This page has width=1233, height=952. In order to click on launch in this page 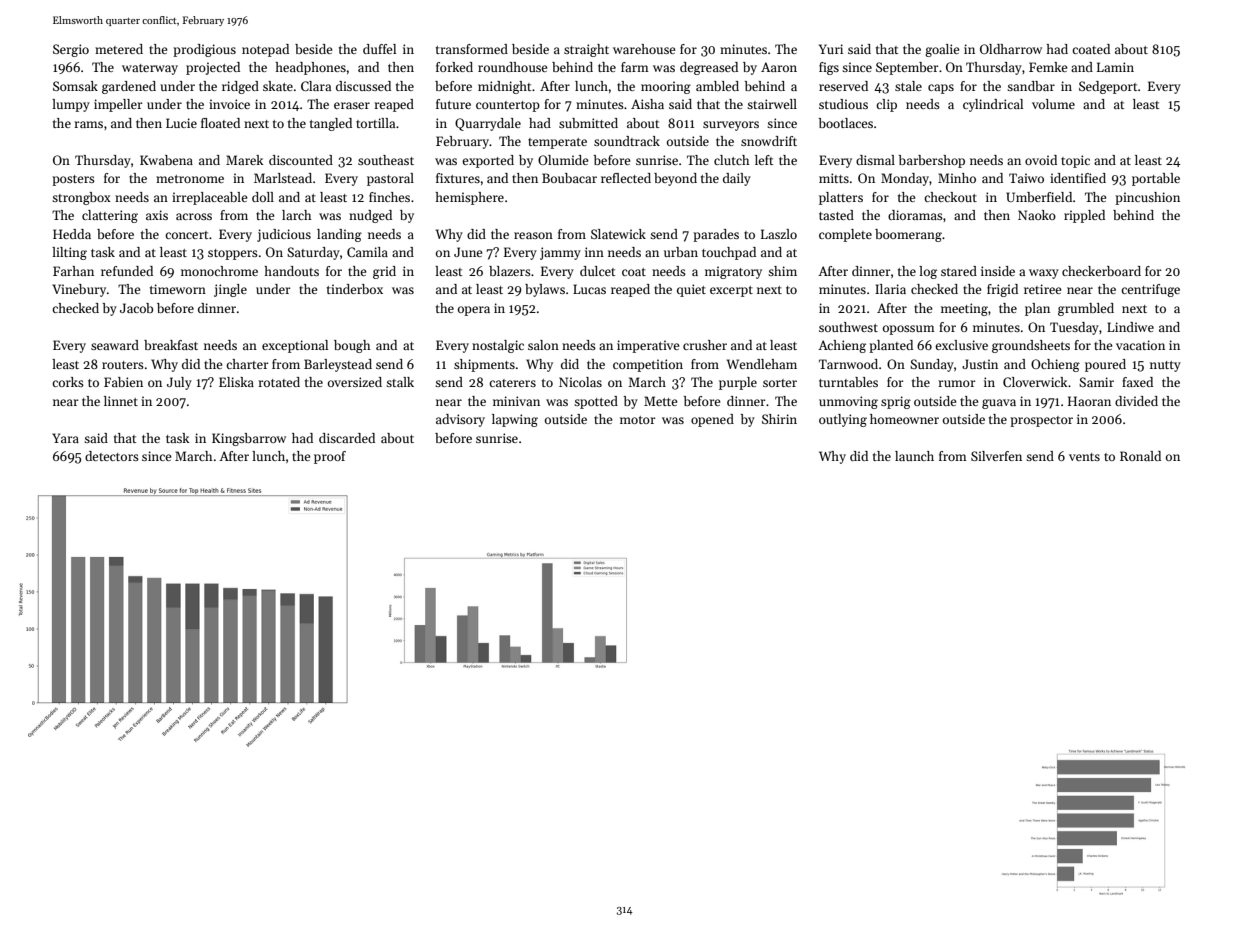, I will do `click(914, 456)`.
